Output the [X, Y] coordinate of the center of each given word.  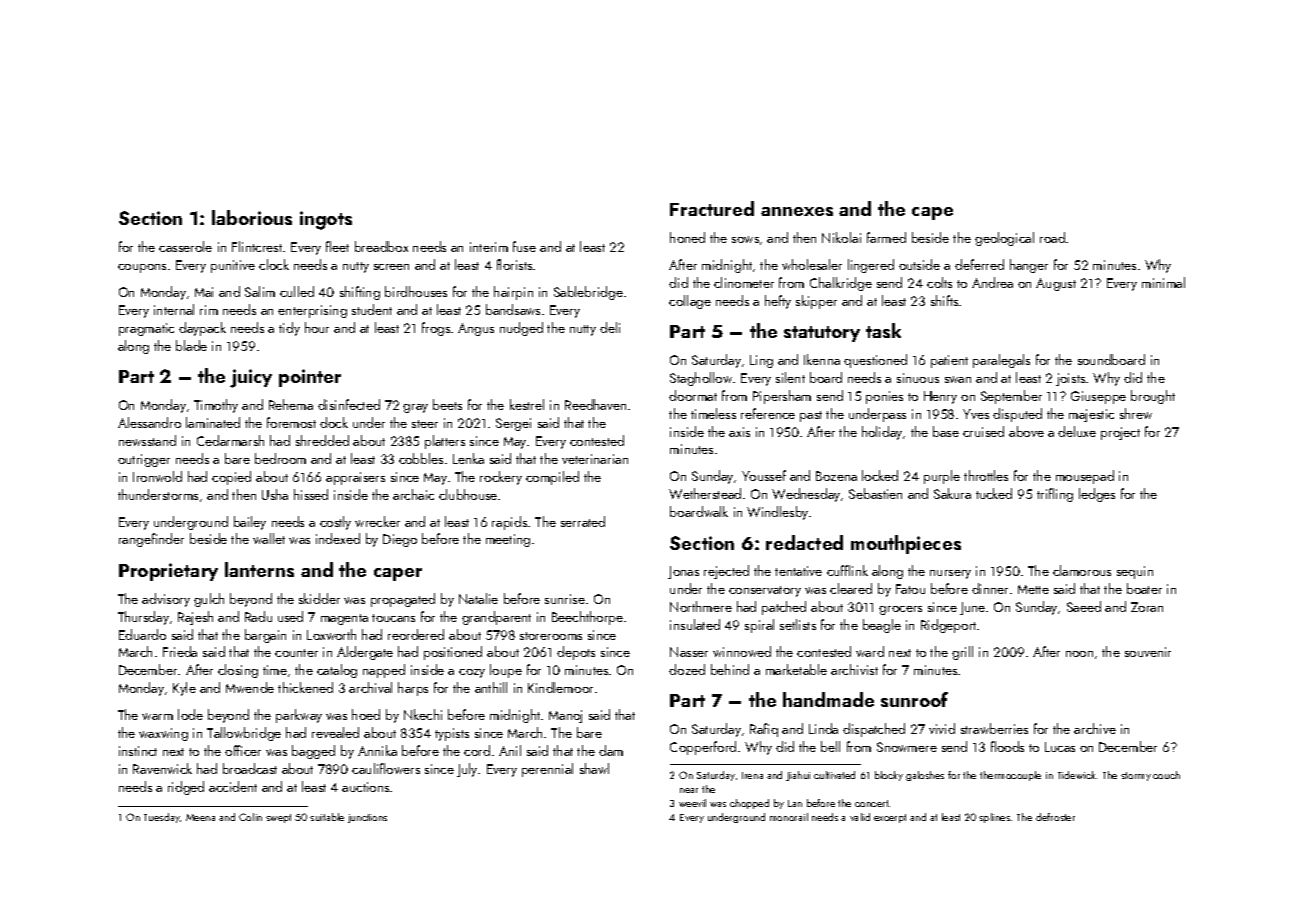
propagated [403, 600]
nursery [950, 574]
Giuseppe [1098, 397]
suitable [327, 817]
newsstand [147, 440]
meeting [508, 540]
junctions [367, 818]
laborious [252, 217]
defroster [1055, 817]
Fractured [712, 208]
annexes [797, 211]
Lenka [468, 458]
